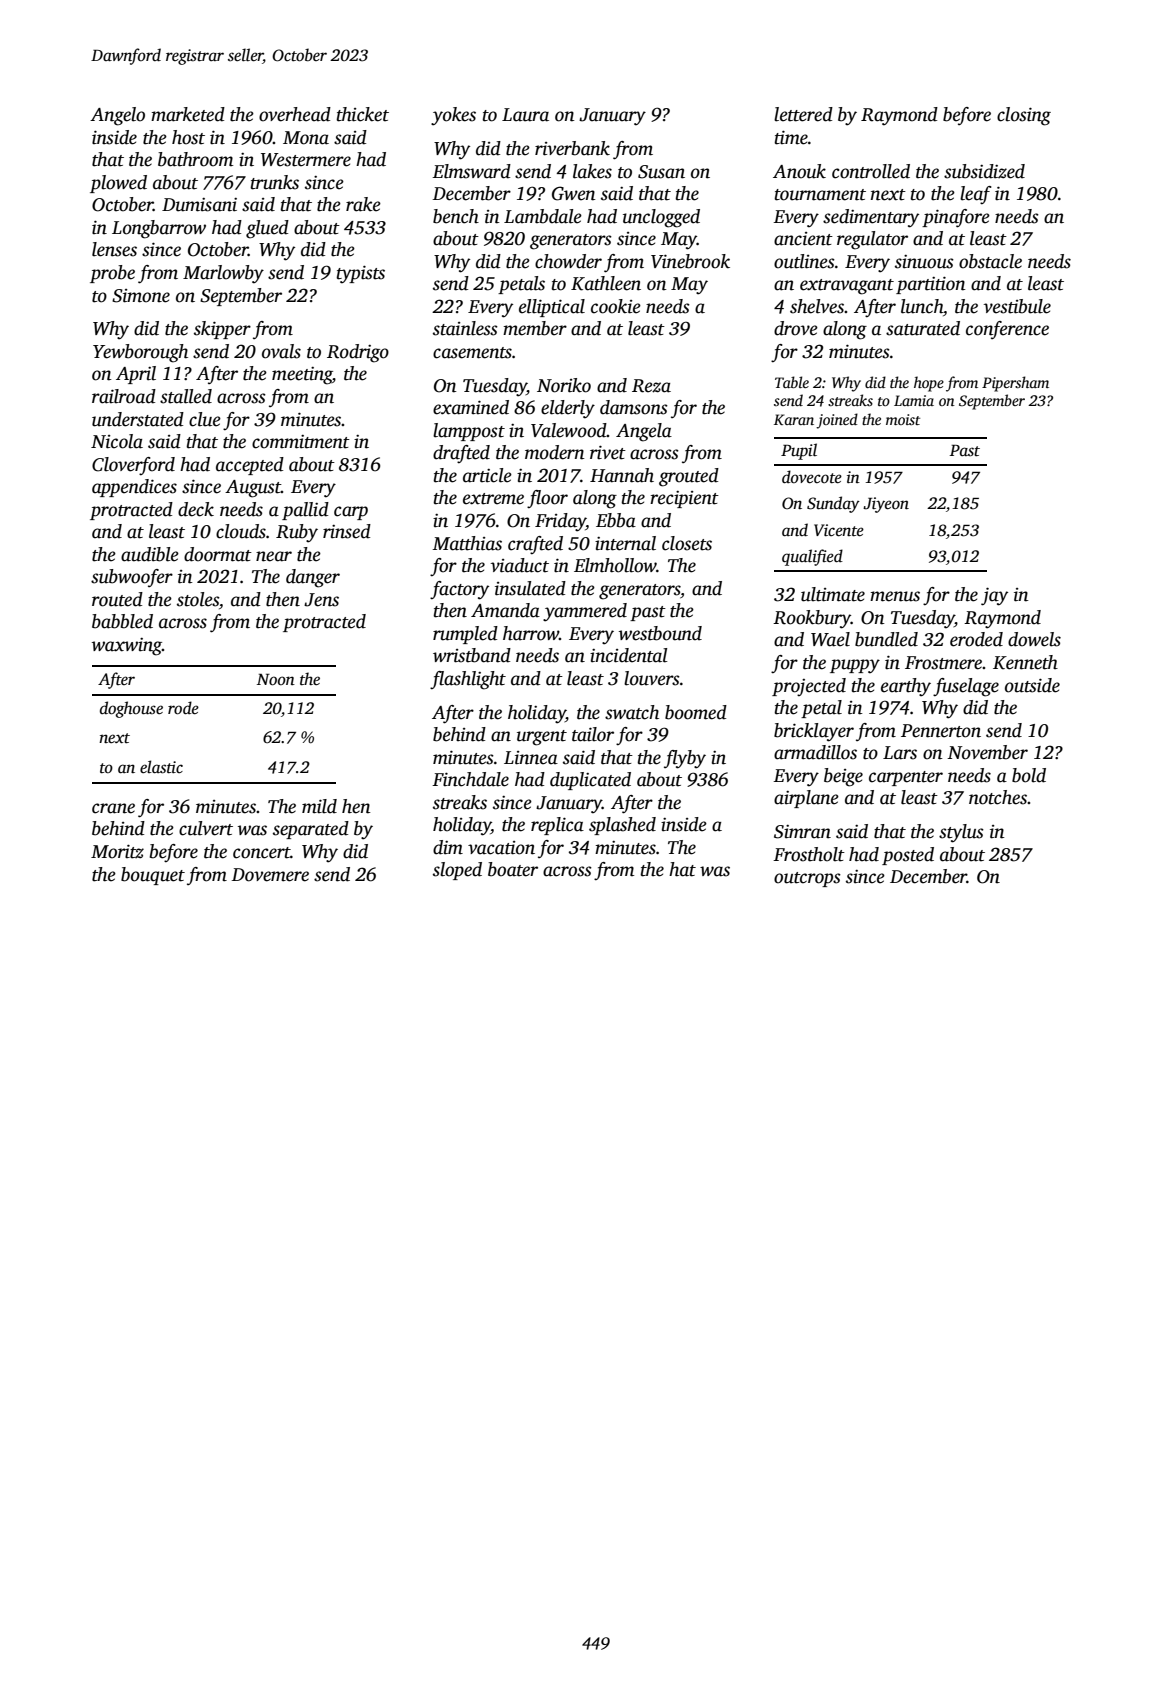 The image size is (1164, 1685). I want to click on sedimentary, so click(871, 218).
